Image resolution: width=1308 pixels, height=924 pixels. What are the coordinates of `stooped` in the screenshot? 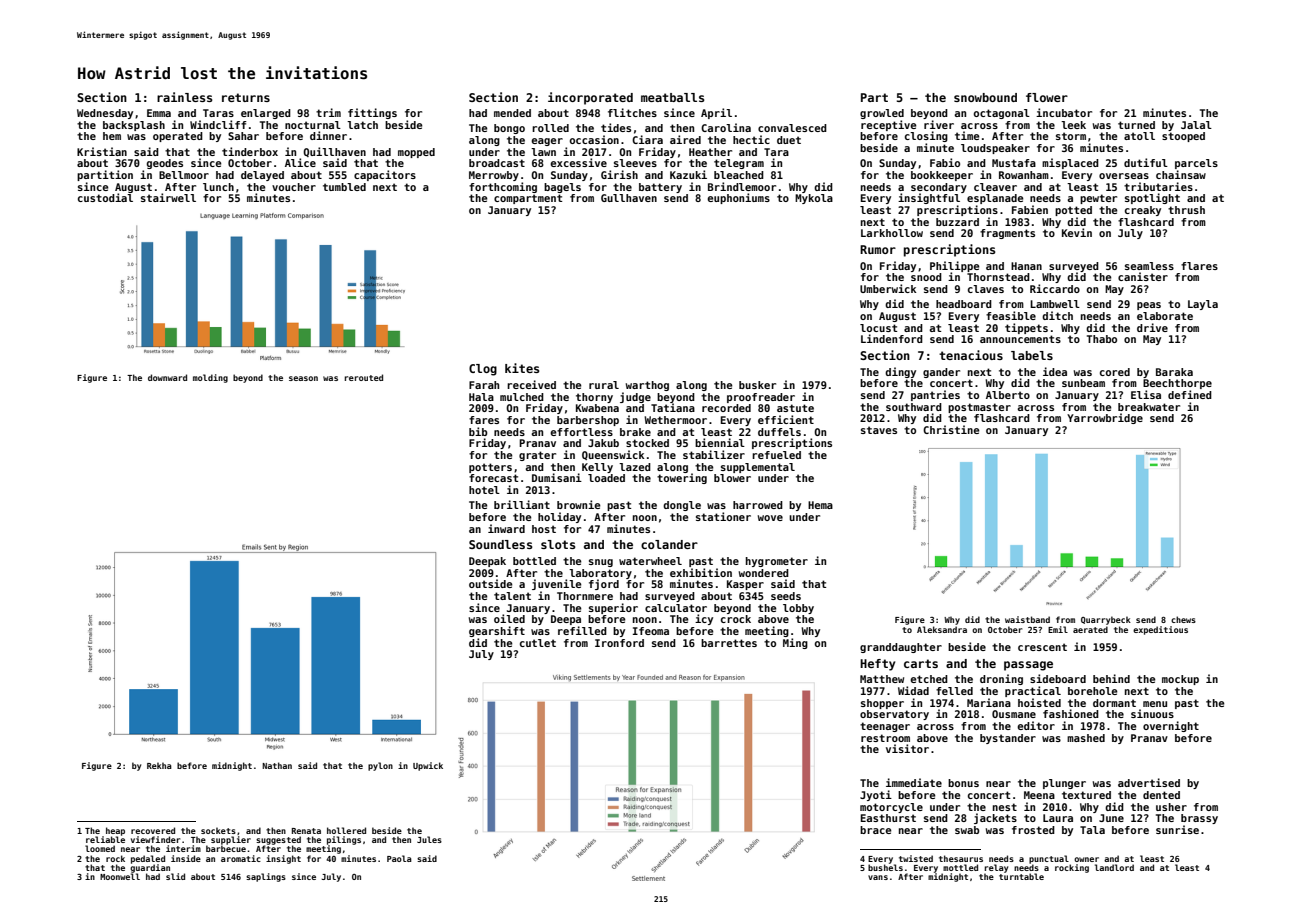 It's located at (1183, 137).
